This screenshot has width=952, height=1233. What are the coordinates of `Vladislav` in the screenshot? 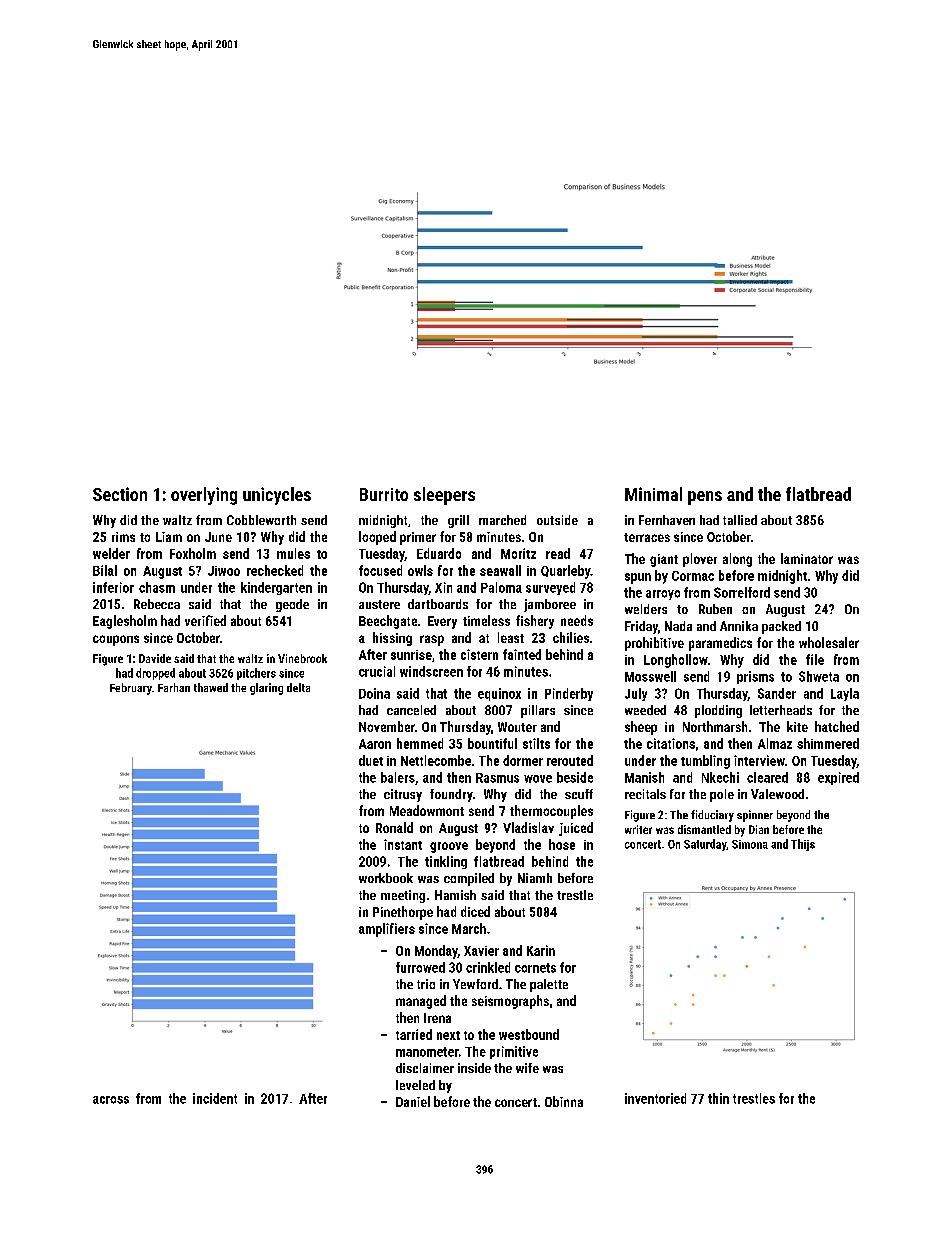 It's located at (528, 827).
